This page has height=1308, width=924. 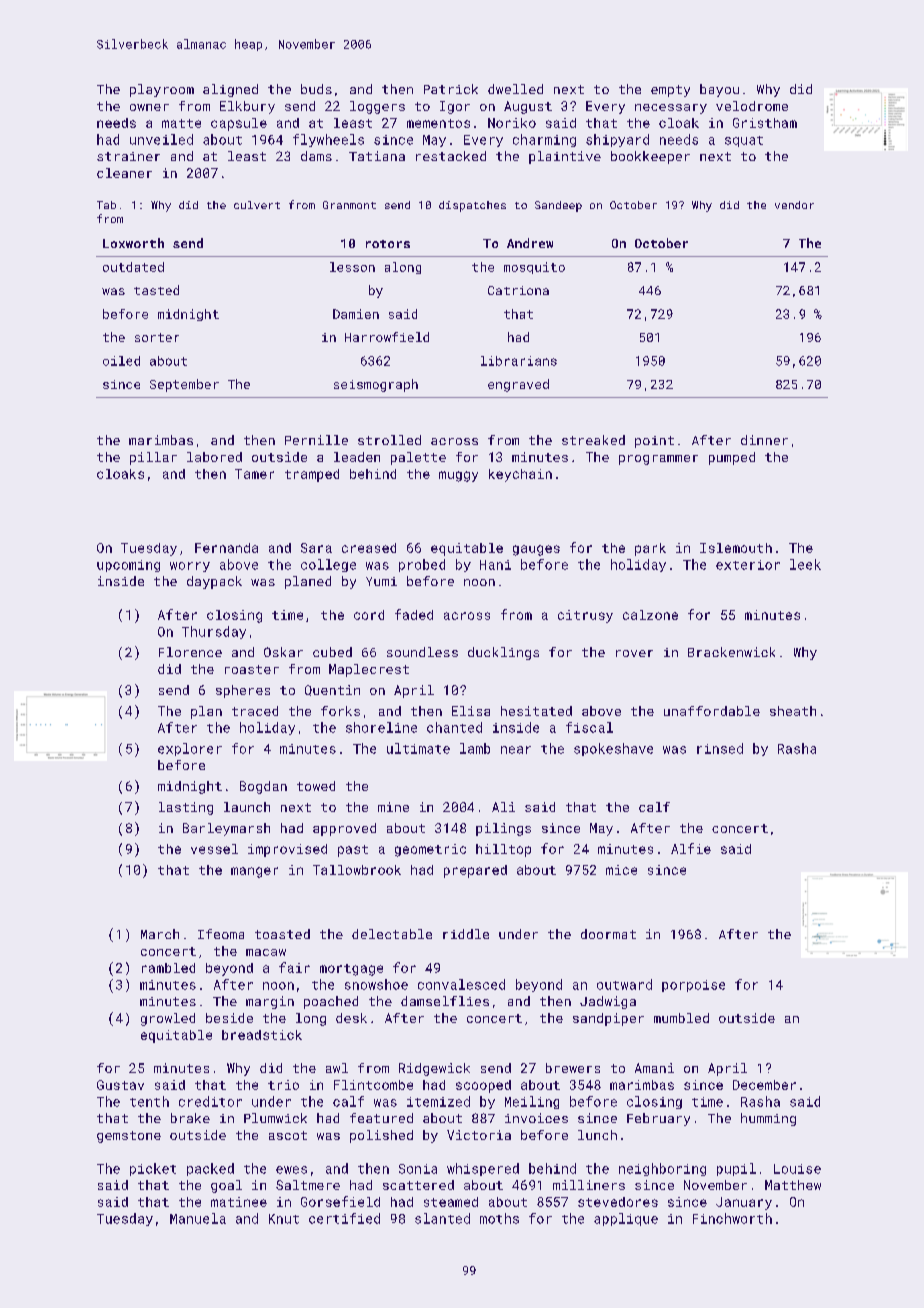 I want to click on Tatiana, so click(x=377, y=156).
